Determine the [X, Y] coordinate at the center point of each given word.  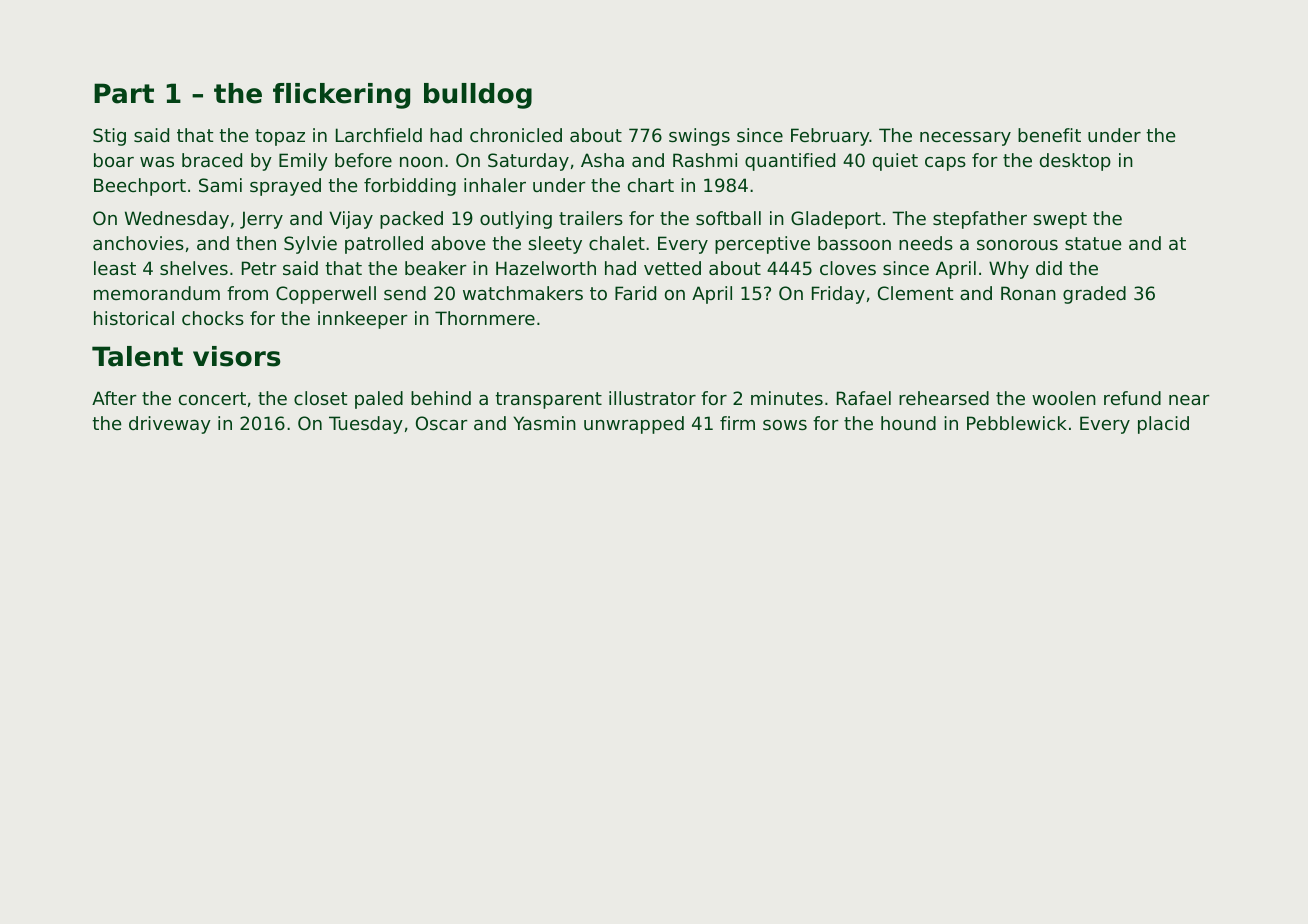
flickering [341, 96]
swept [1060, 220]
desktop [1075, 162]
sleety [555, 245]
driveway [170, 425]
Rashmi [705, 160]
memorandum [157, 293]
